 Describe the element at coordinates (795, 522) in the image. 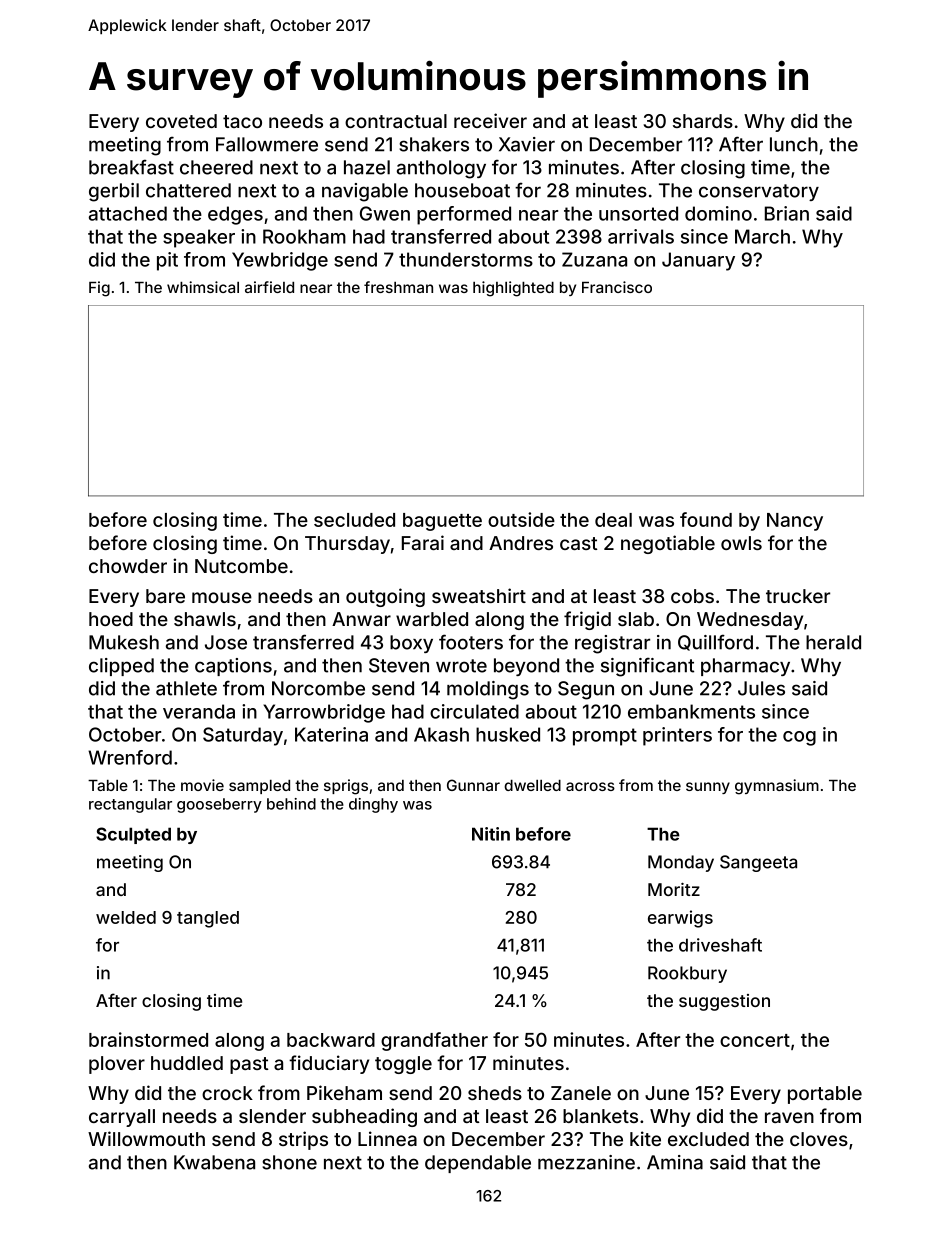

I see `Nancy` at that location.
